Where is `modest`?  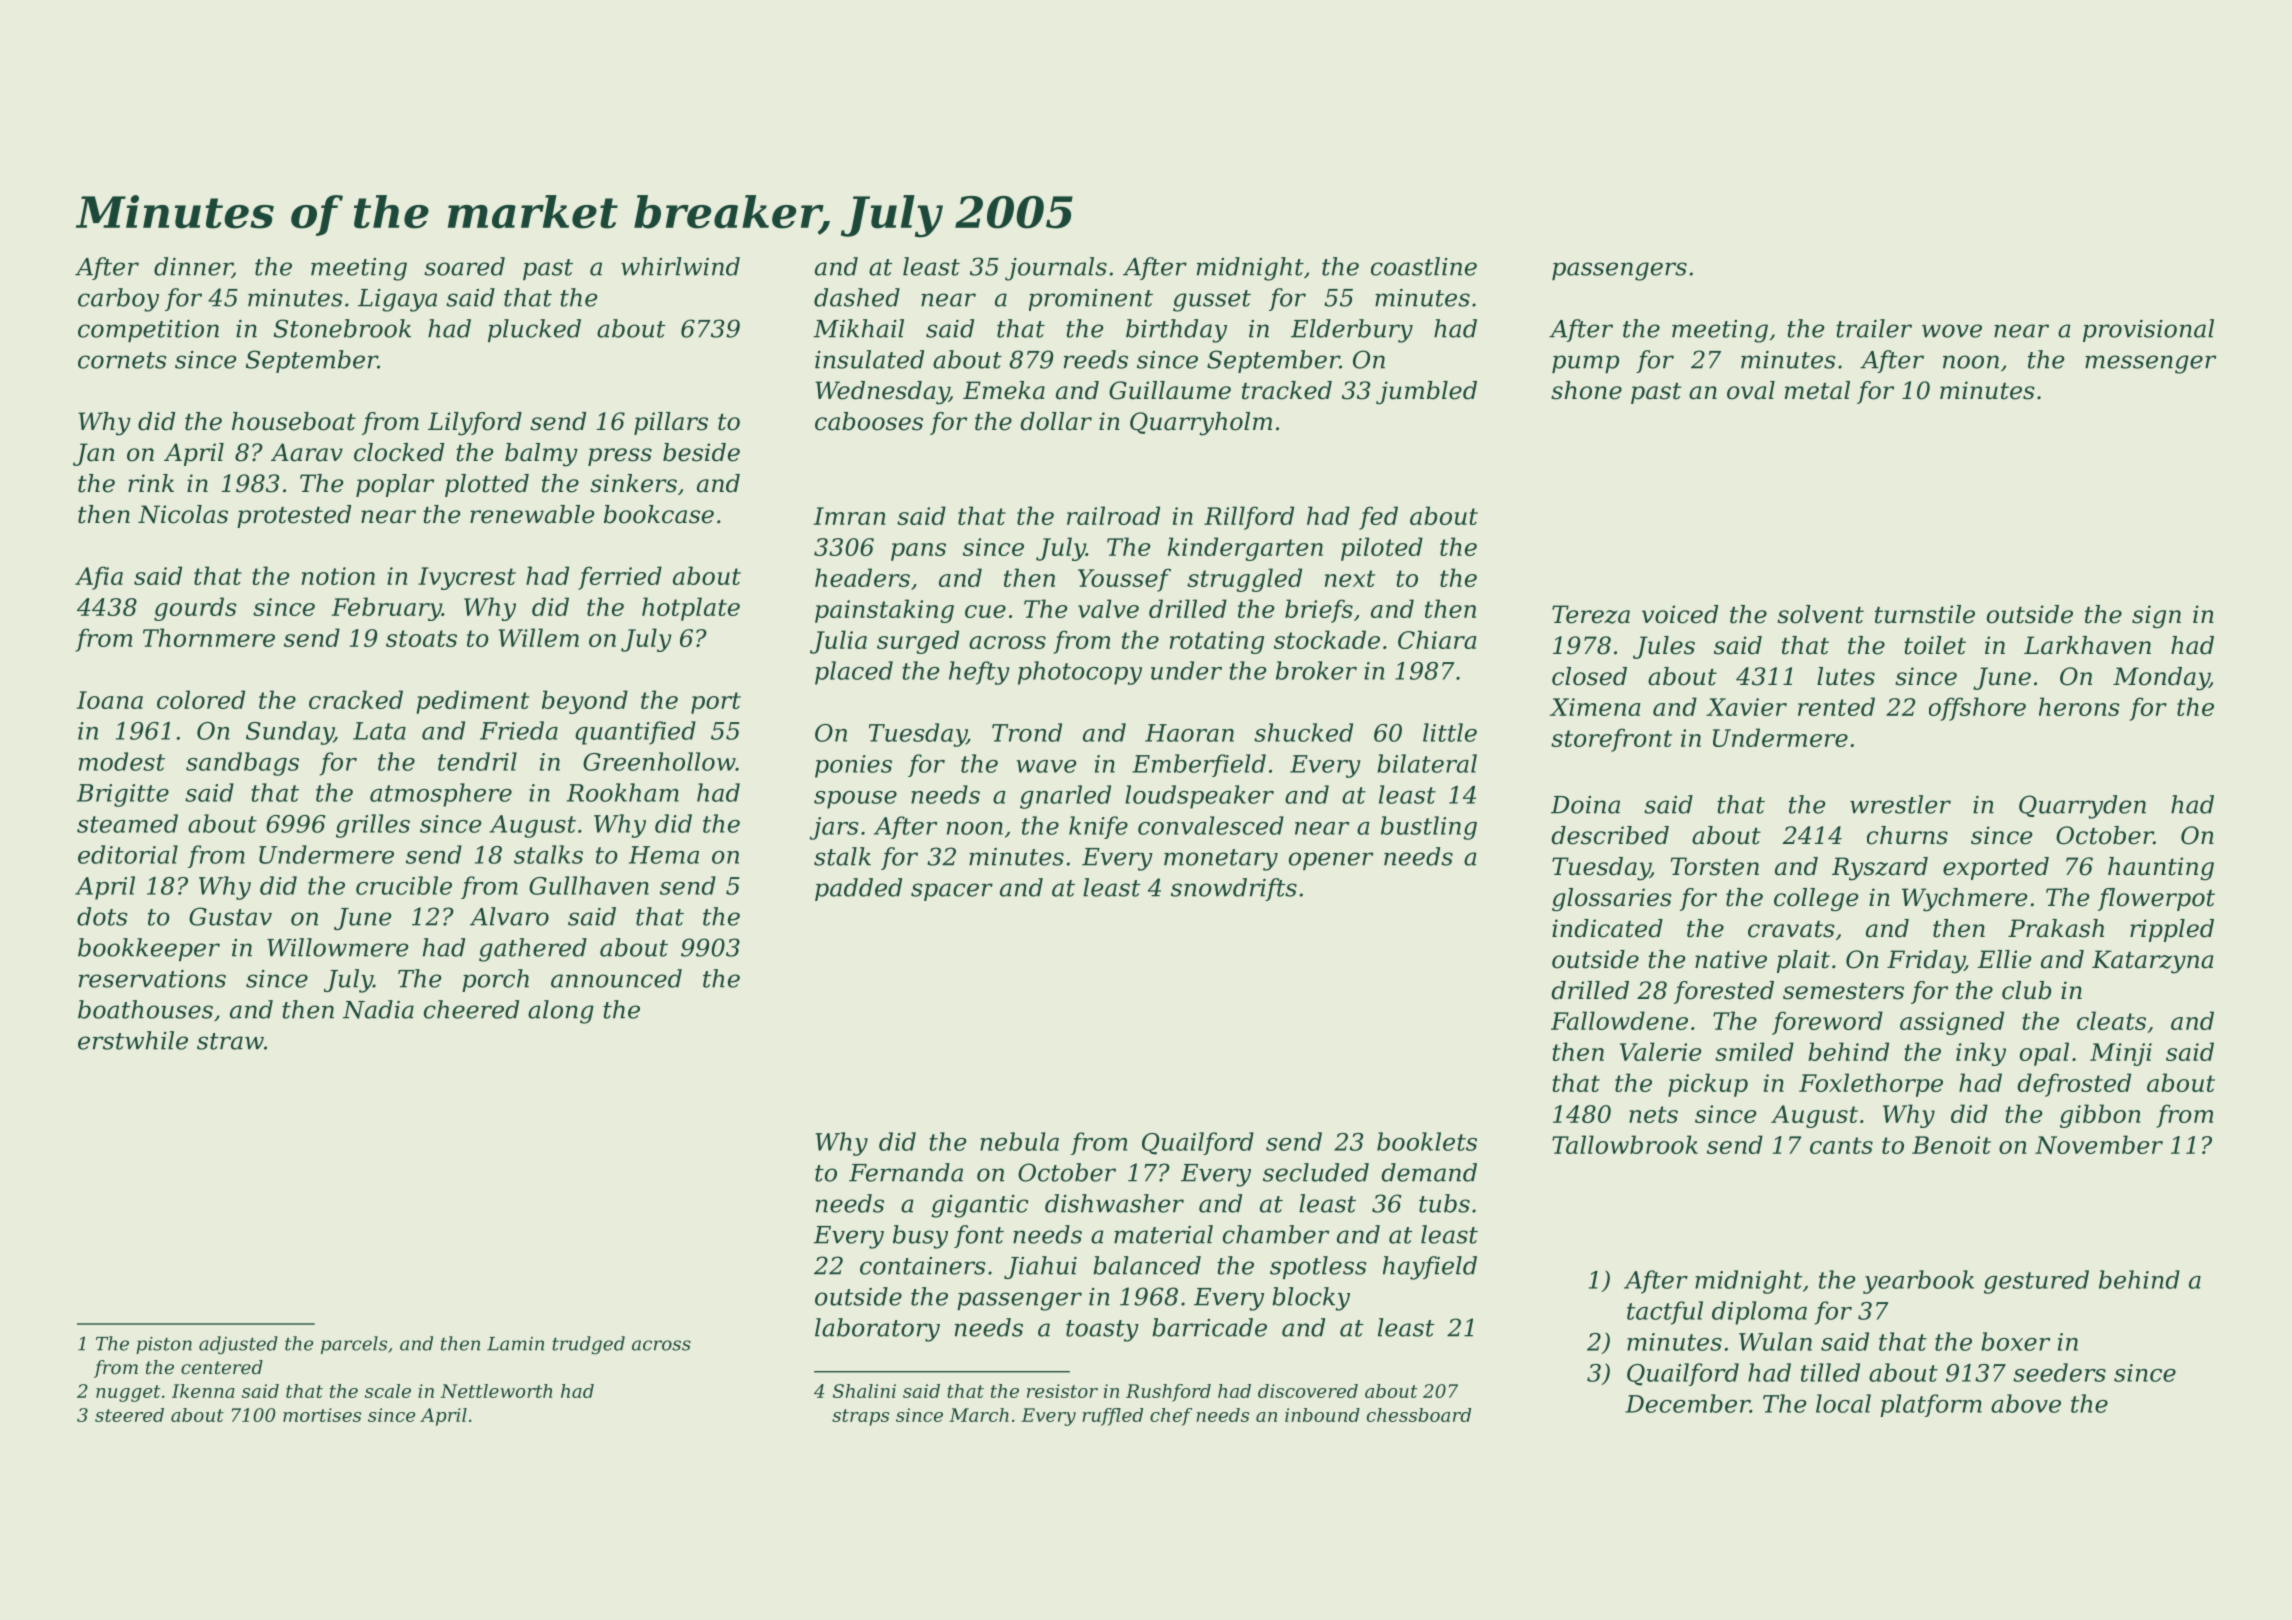
modest is located at coordinates (122, 761).
